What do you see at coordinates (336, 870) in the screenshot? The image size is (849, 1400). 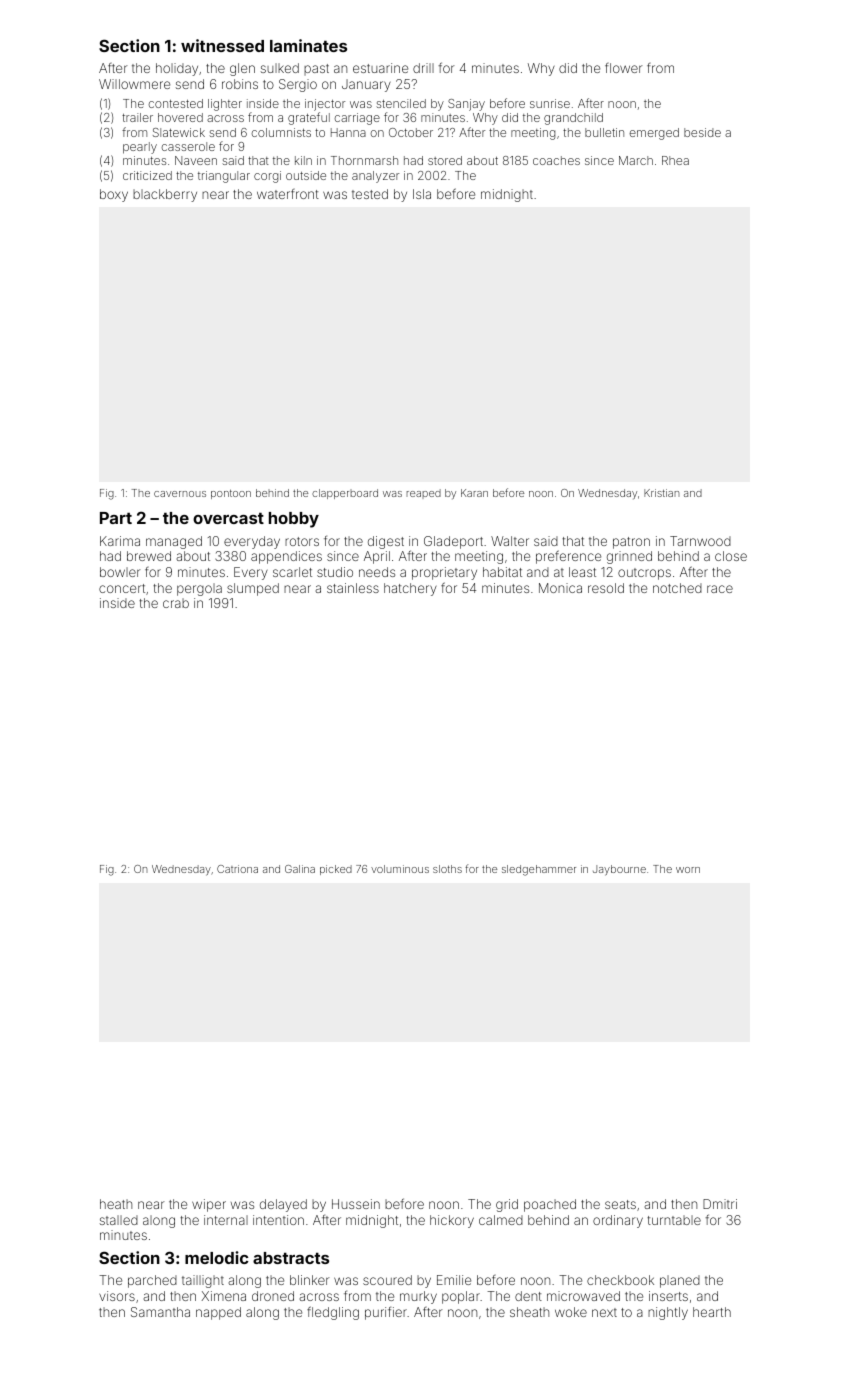 I see `picked` at bounding box center [336, 870].
